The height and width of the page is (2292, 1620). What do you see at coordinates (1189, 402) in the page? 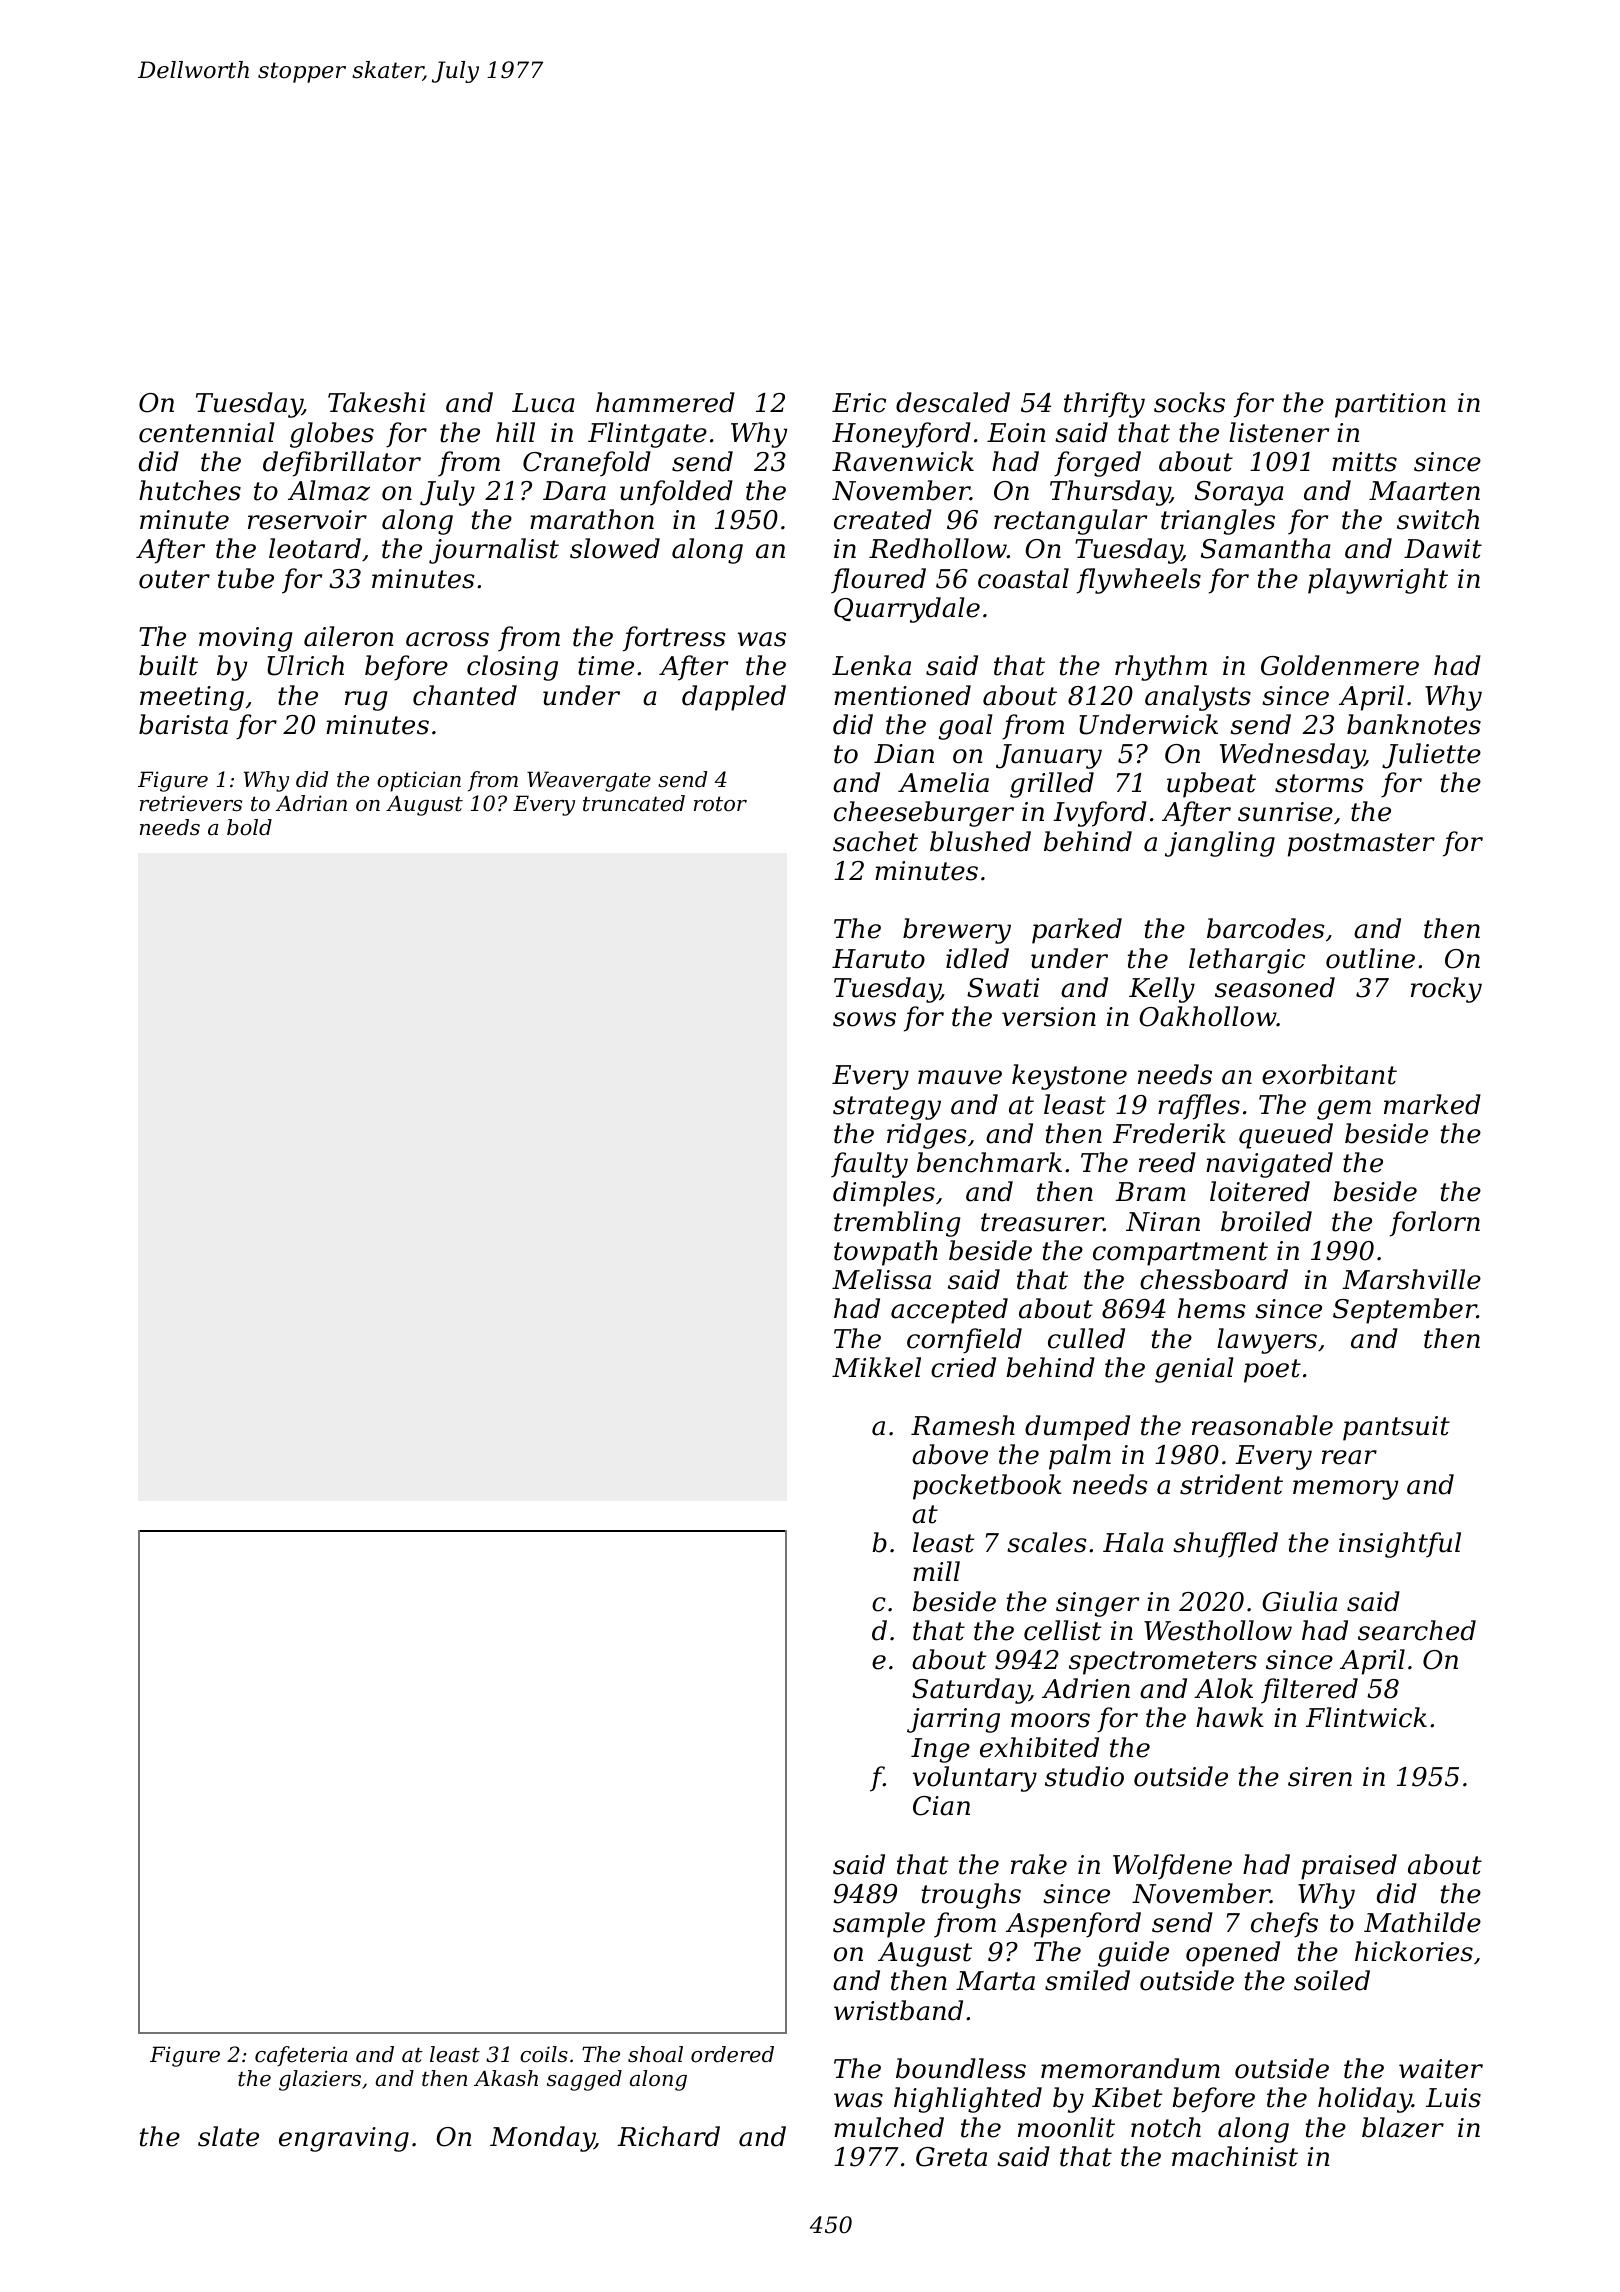
I see `socks` at bounding box center [1189, 402].
